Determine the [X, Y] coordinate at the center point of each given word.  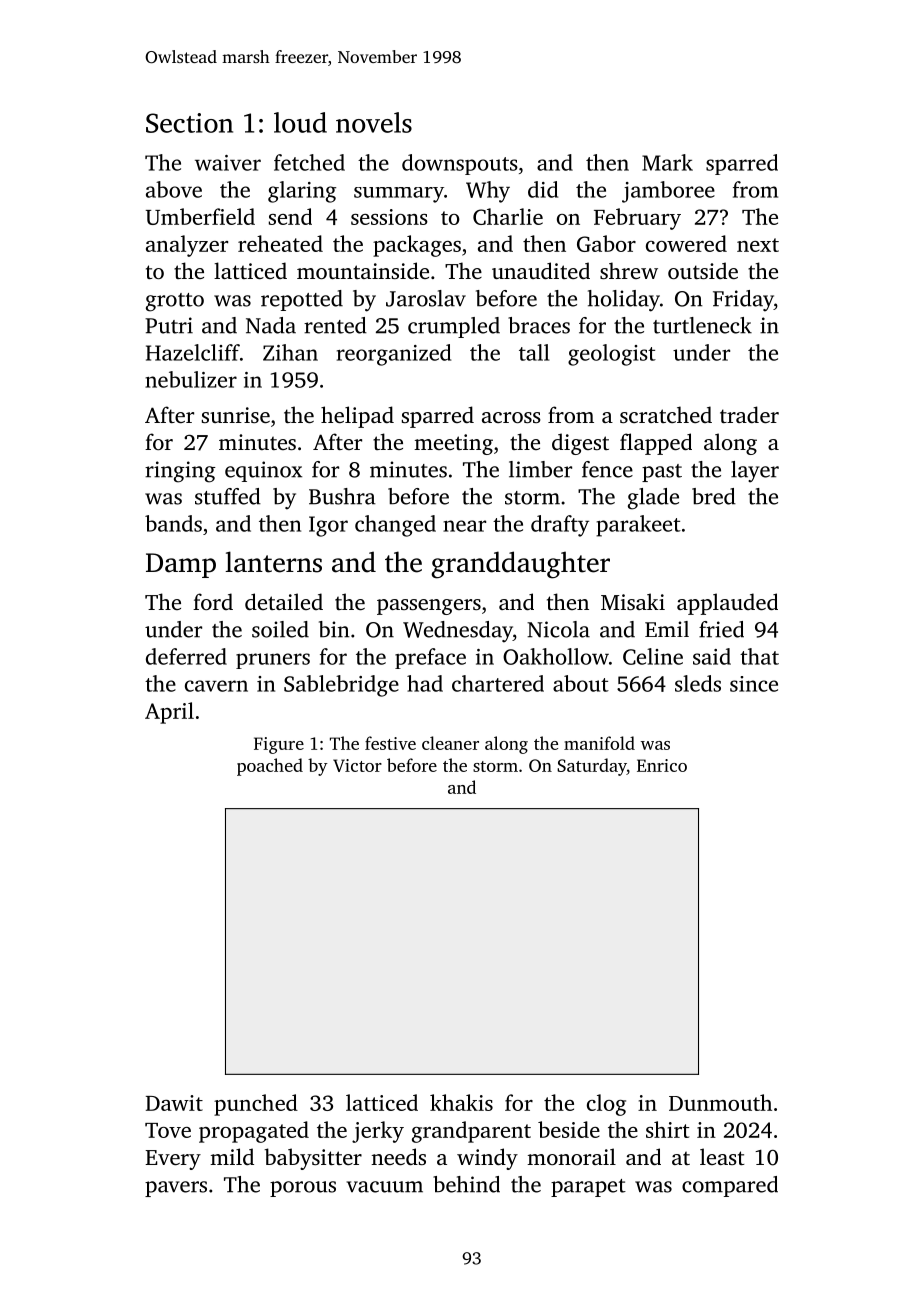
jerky [378, 1132]
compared [730, 1186]
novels [374, 122]
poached [270, 767]
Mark [667, 162]
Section [189, 123]
